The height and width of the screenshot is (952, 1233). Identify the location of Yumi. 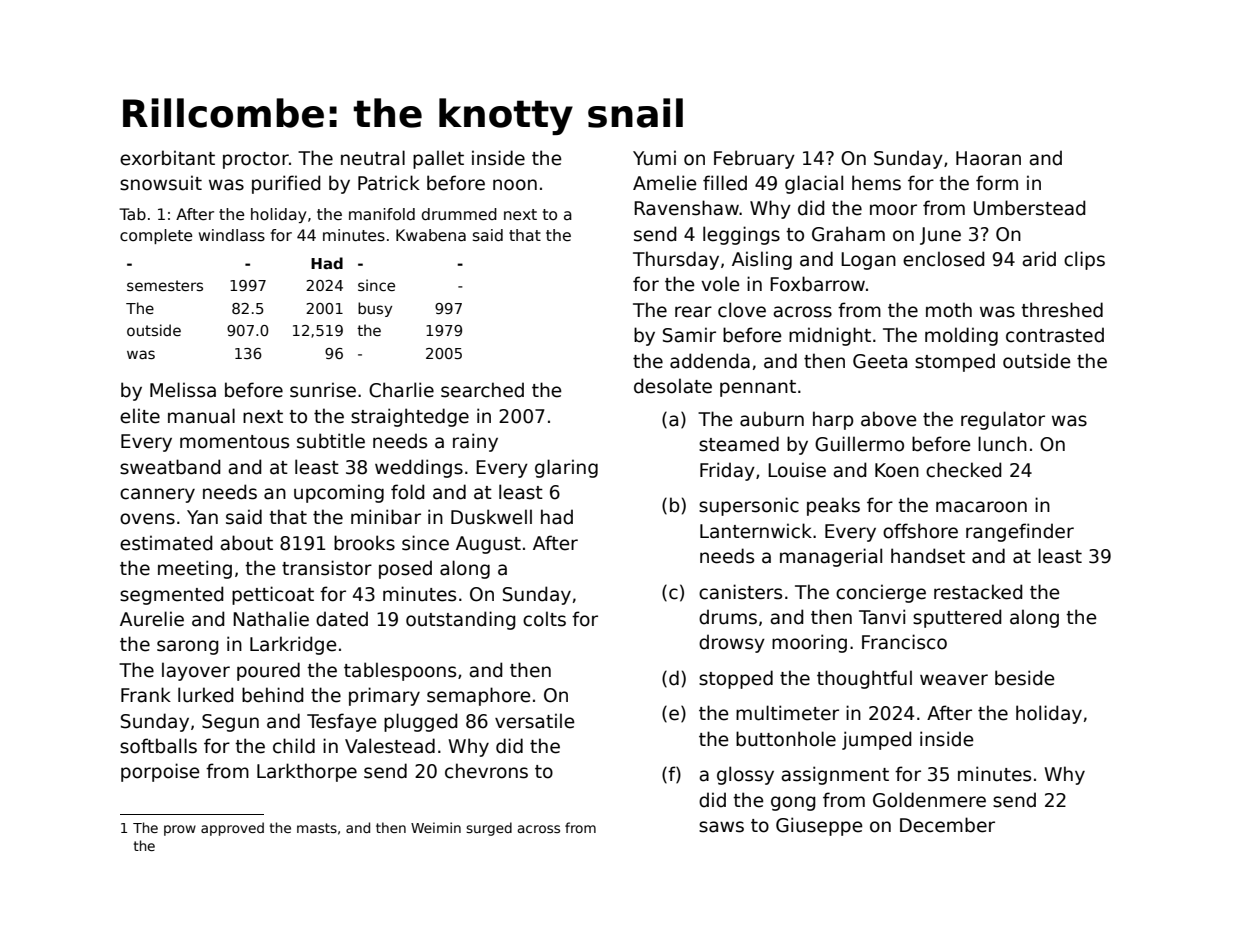
(654, 158).
